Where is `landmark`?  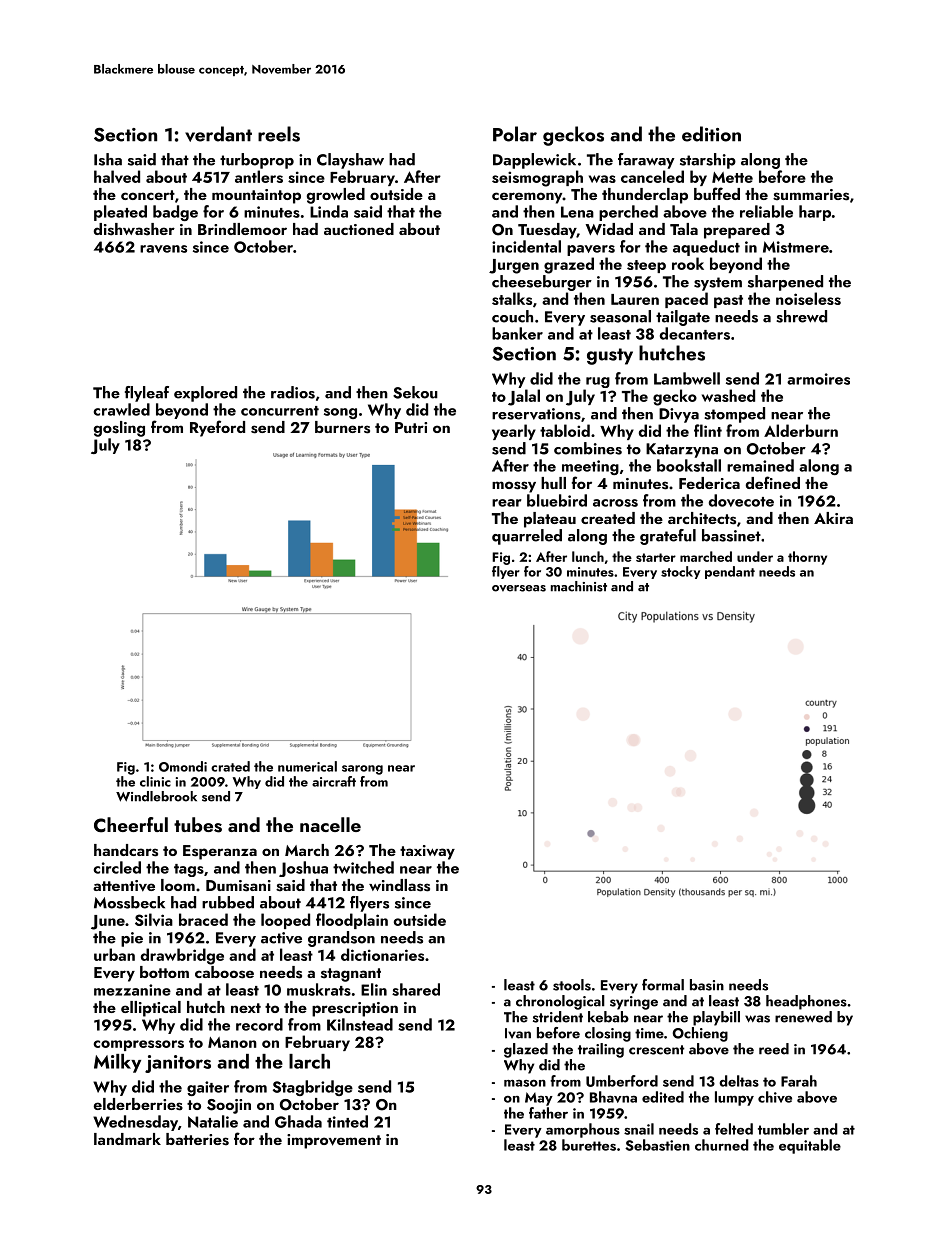
landmark is located at coordinates (127, 1139).
